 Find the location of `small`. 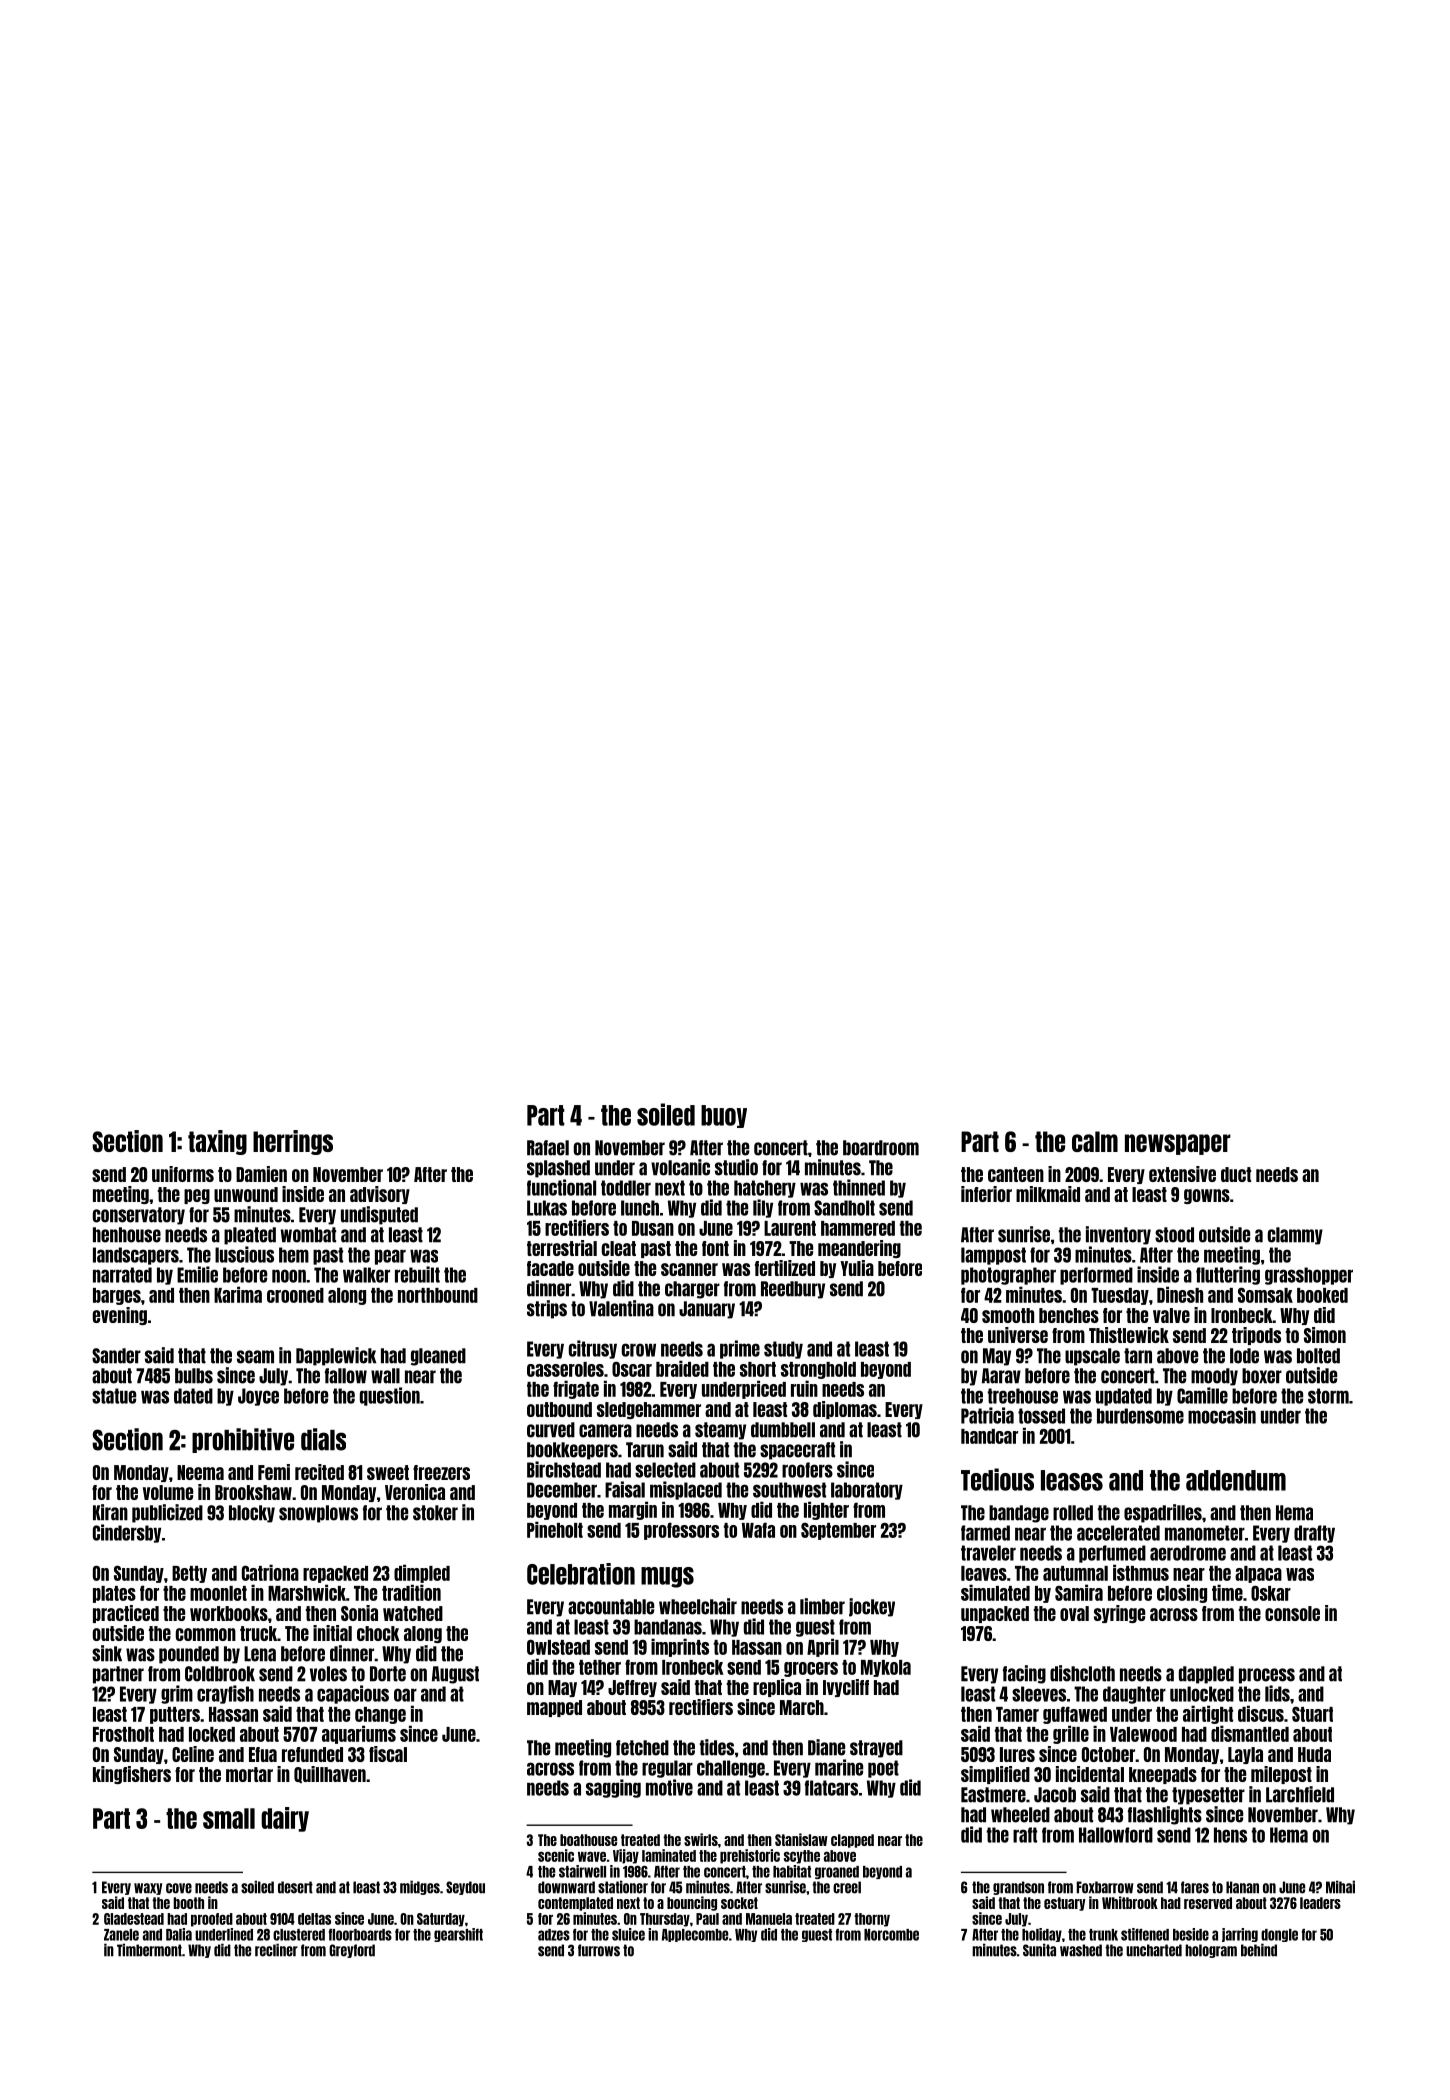

small is located at coordinates (229, 1818).
